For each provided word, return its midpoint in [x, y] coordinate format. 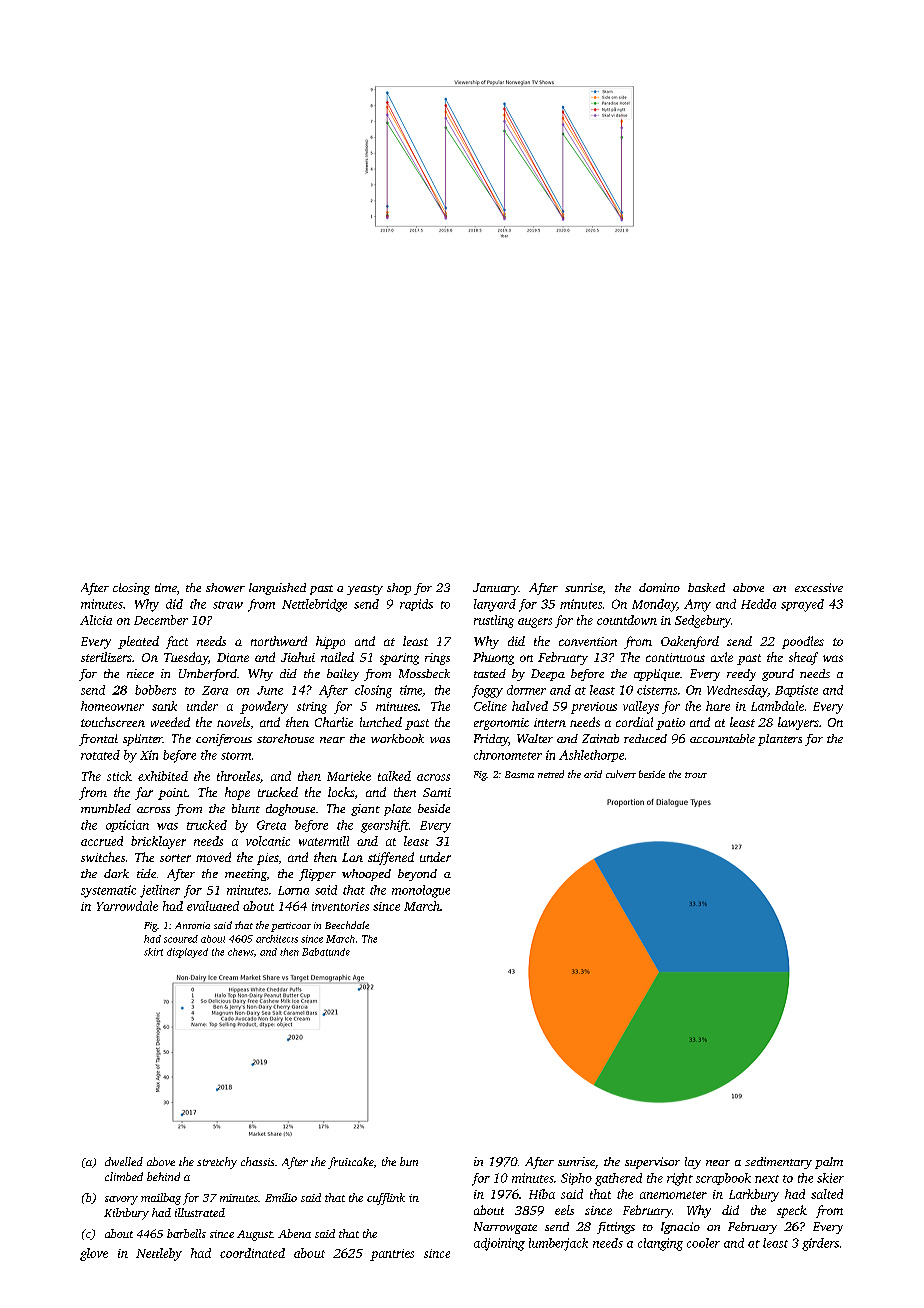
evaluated [213, 906]
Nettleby [159, 1254]
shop [399, 589]
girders [820, 1244]
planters [780, 740]
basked [706, 587]
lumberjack [558, 1244]
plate [397, 810]
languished [277, 589]
